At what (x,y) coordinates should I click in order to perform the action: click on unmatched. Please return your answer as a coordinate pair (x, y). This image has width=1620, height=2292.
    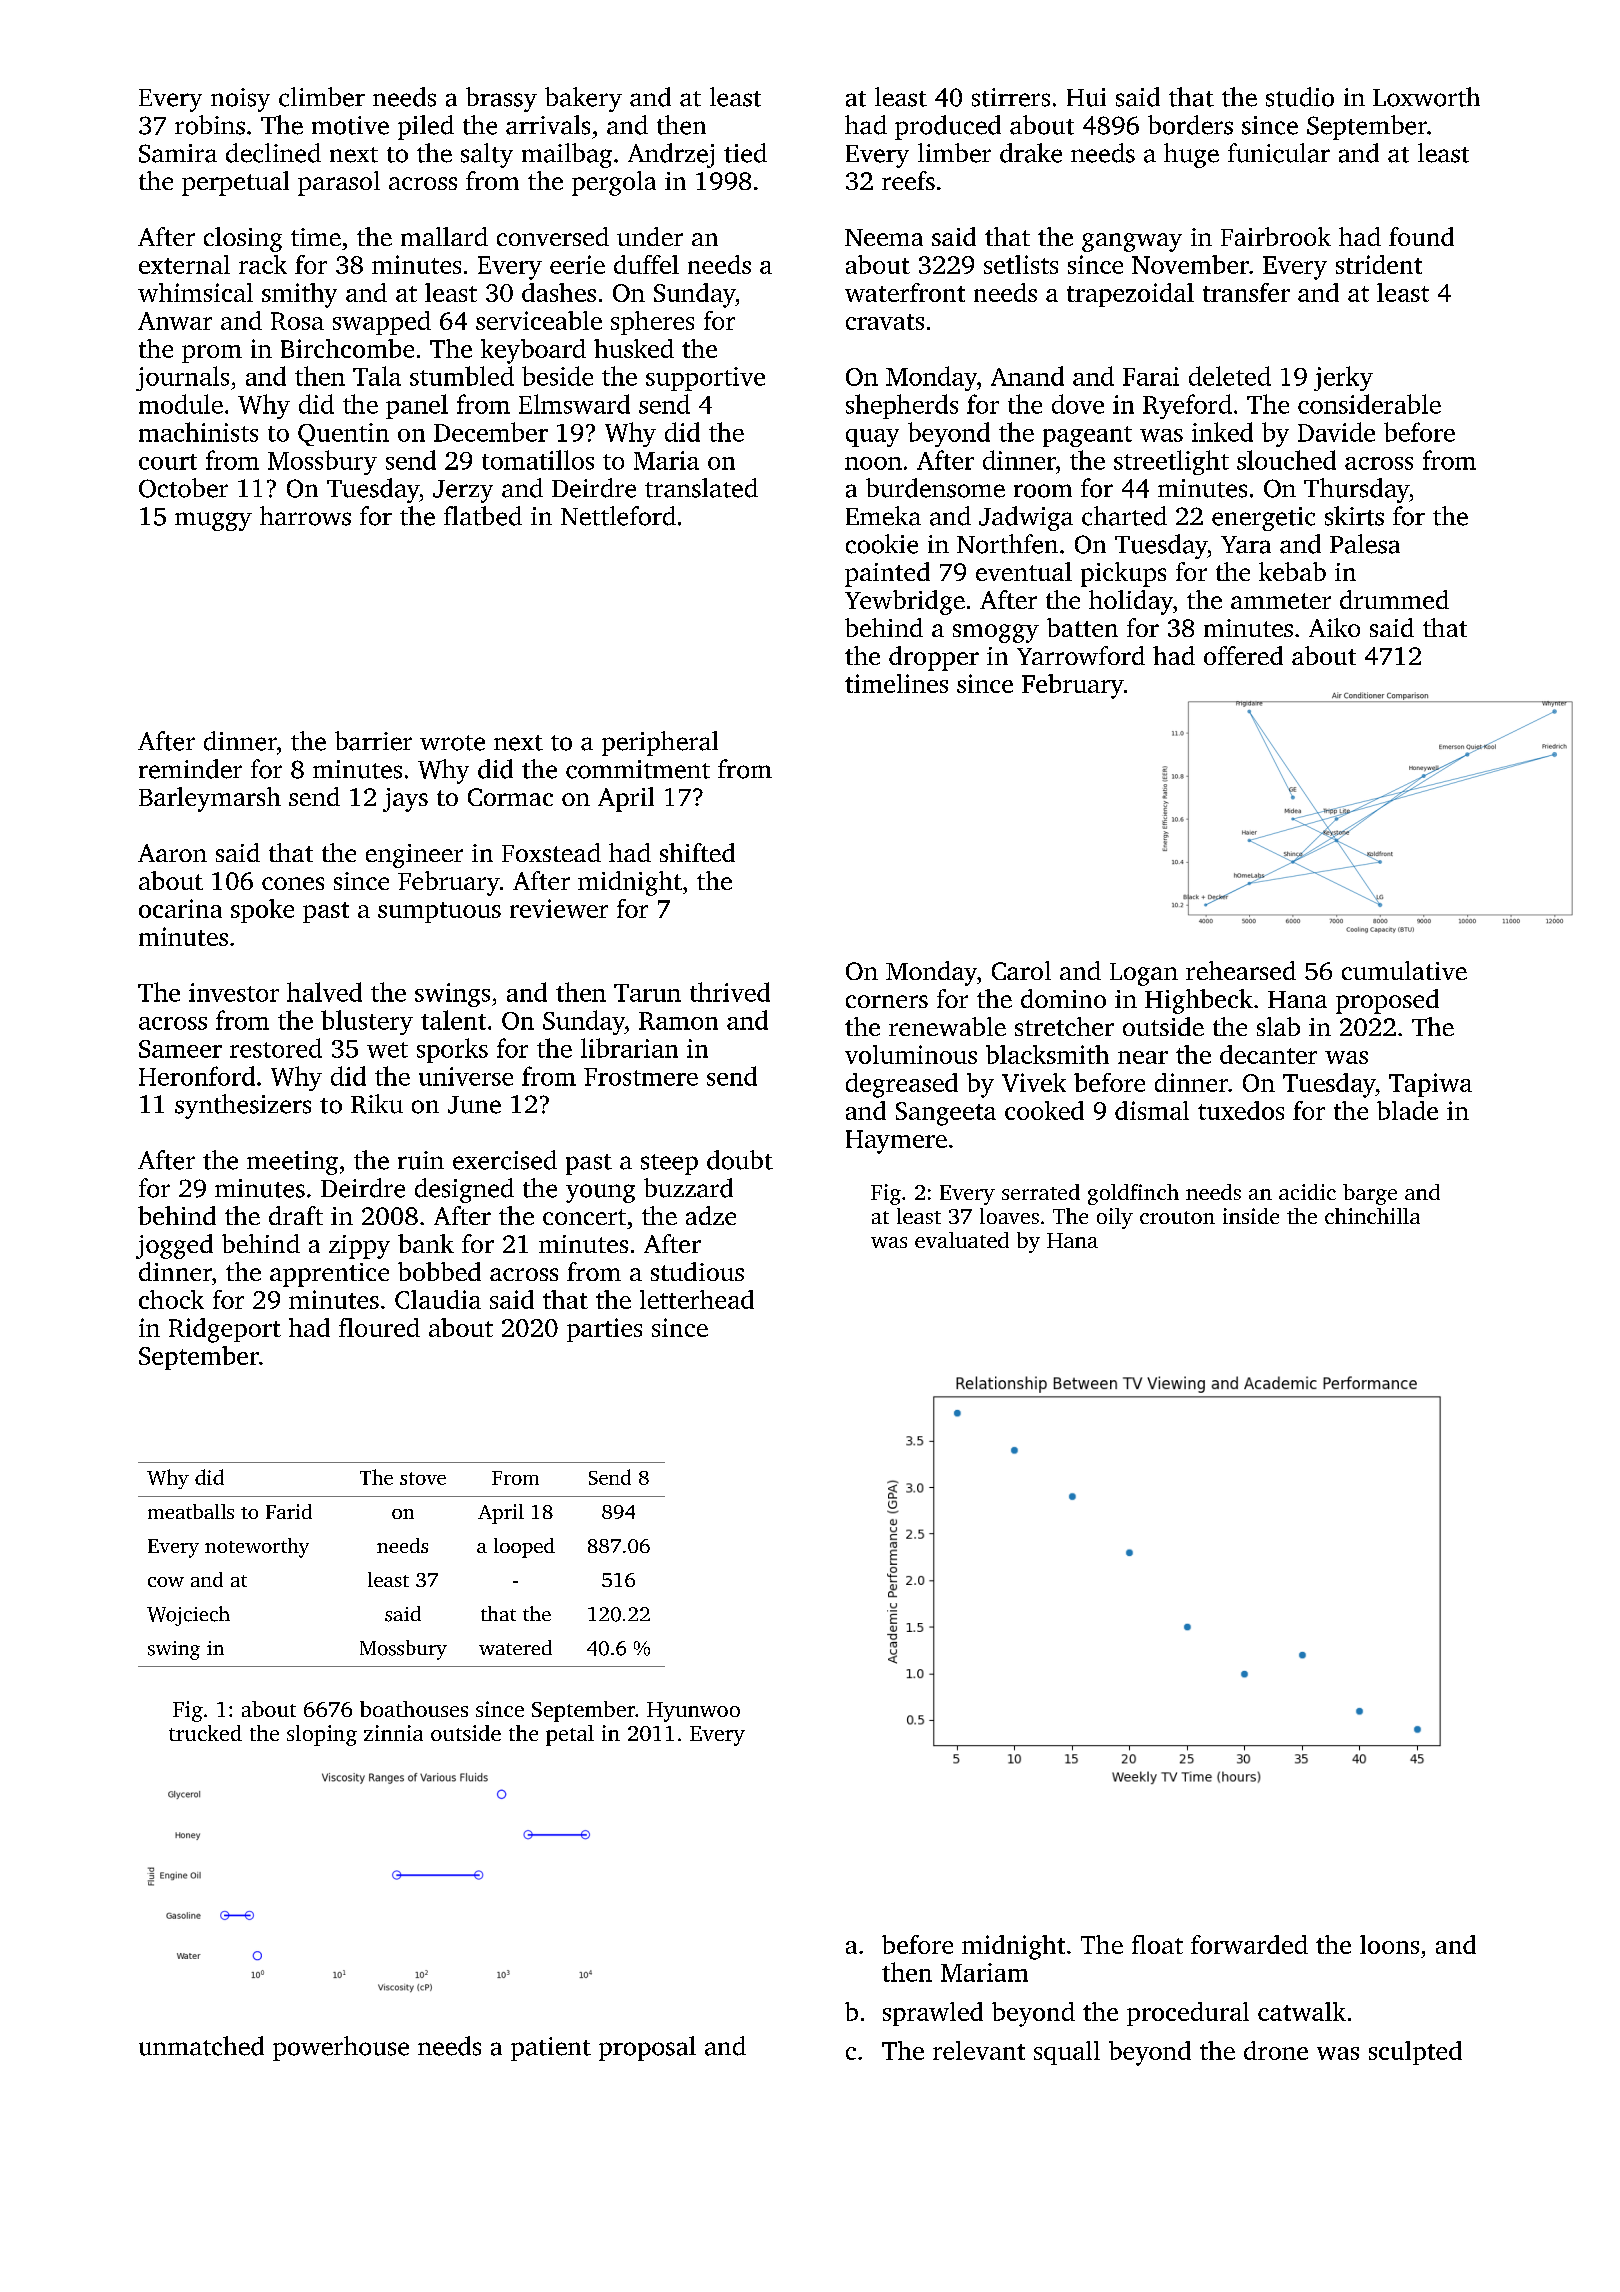
    Looking at the image, I should click on (201, 2046).
